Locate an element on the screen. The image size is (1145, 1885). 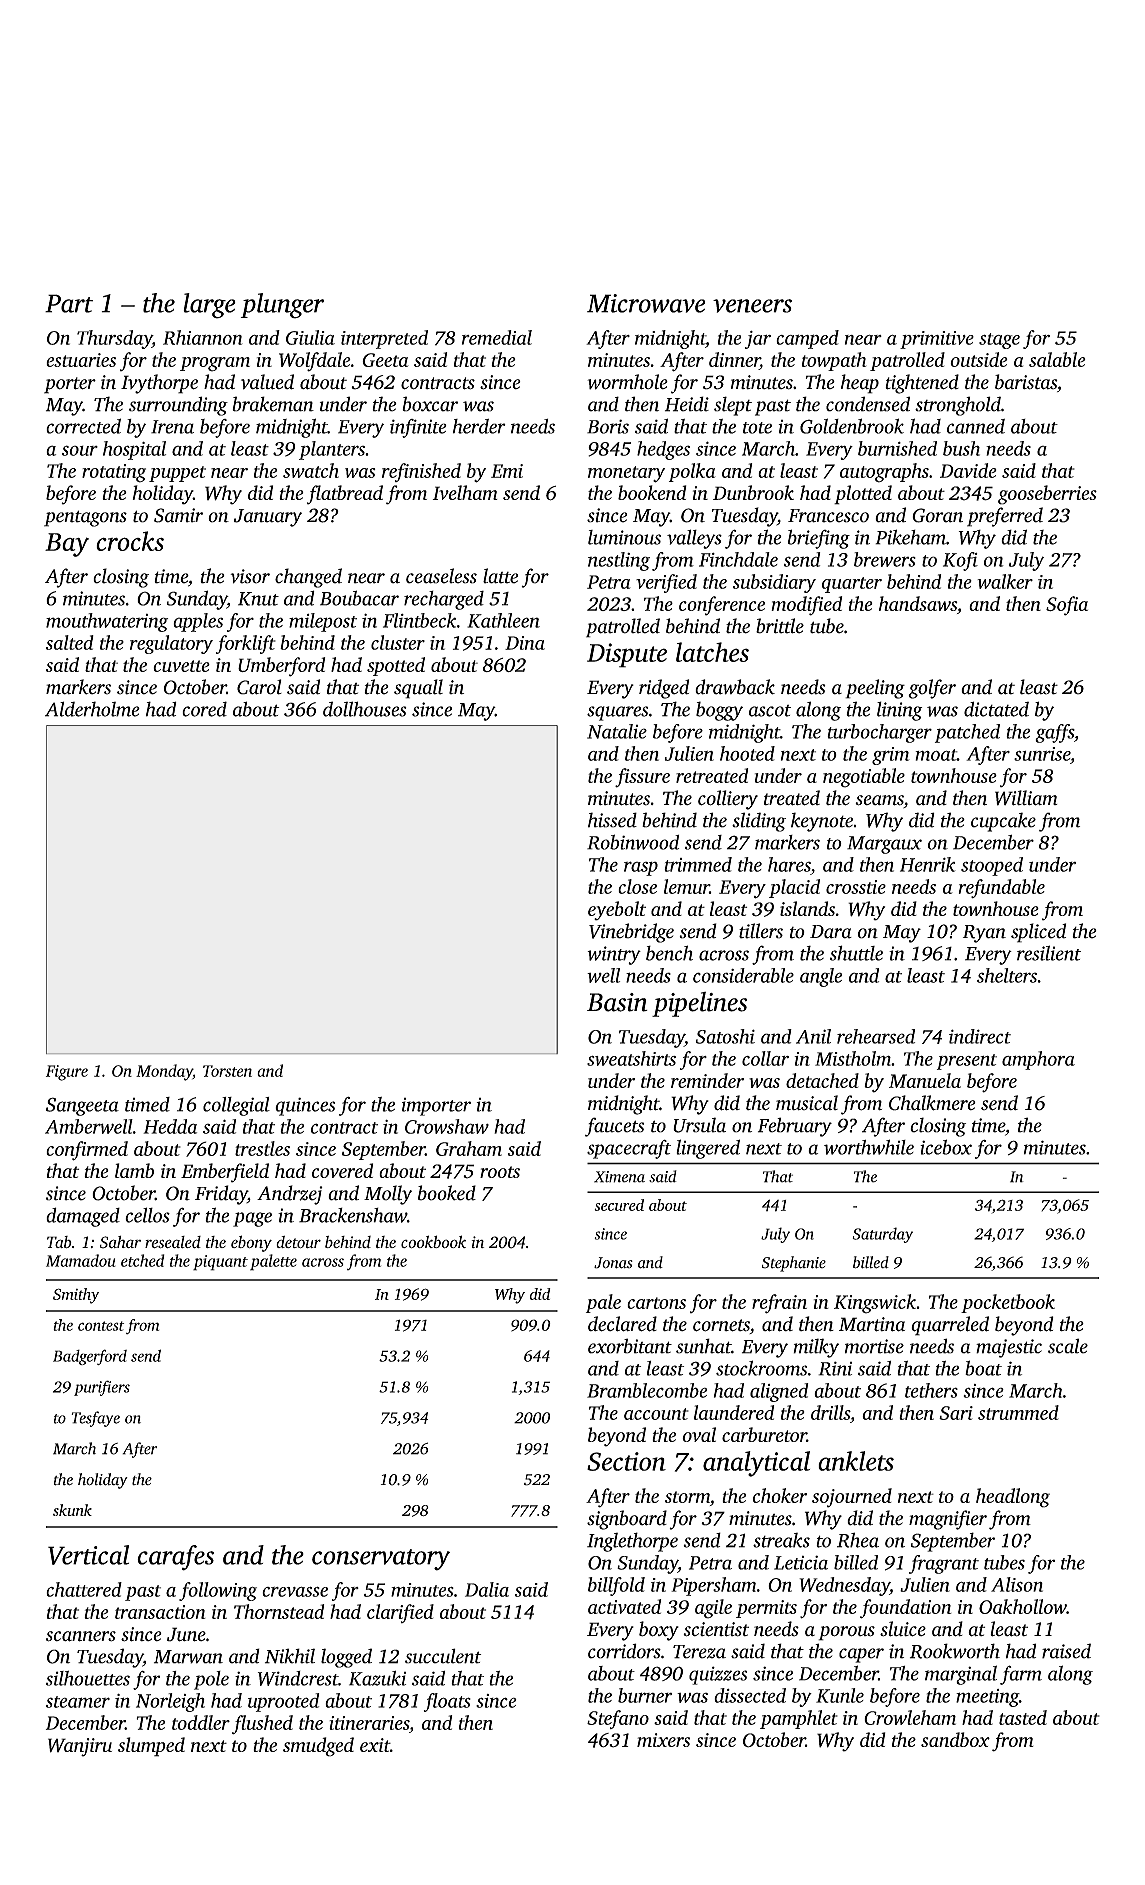
mixers is located at coordinates (663, 1740).
